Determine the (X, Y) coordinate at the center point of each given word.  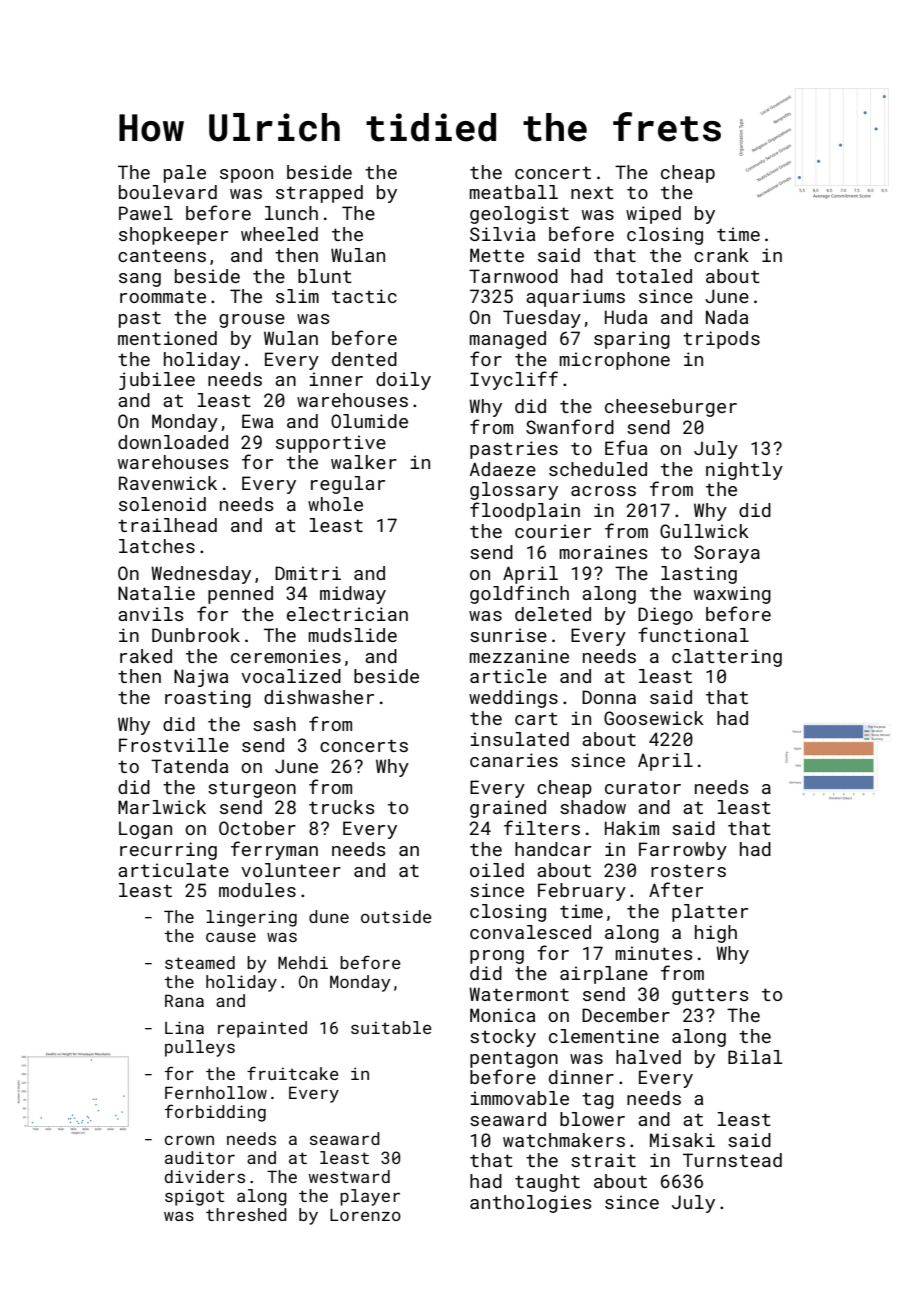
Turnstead (732, 1160)
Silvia (502, 234)
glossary (514, 491)
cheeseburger (671, 408)
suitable (391, 1027)
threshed (246, 1214)
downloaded (173, 442)
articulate (173, 870)
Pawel (146, 213)
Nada (727, 317)
